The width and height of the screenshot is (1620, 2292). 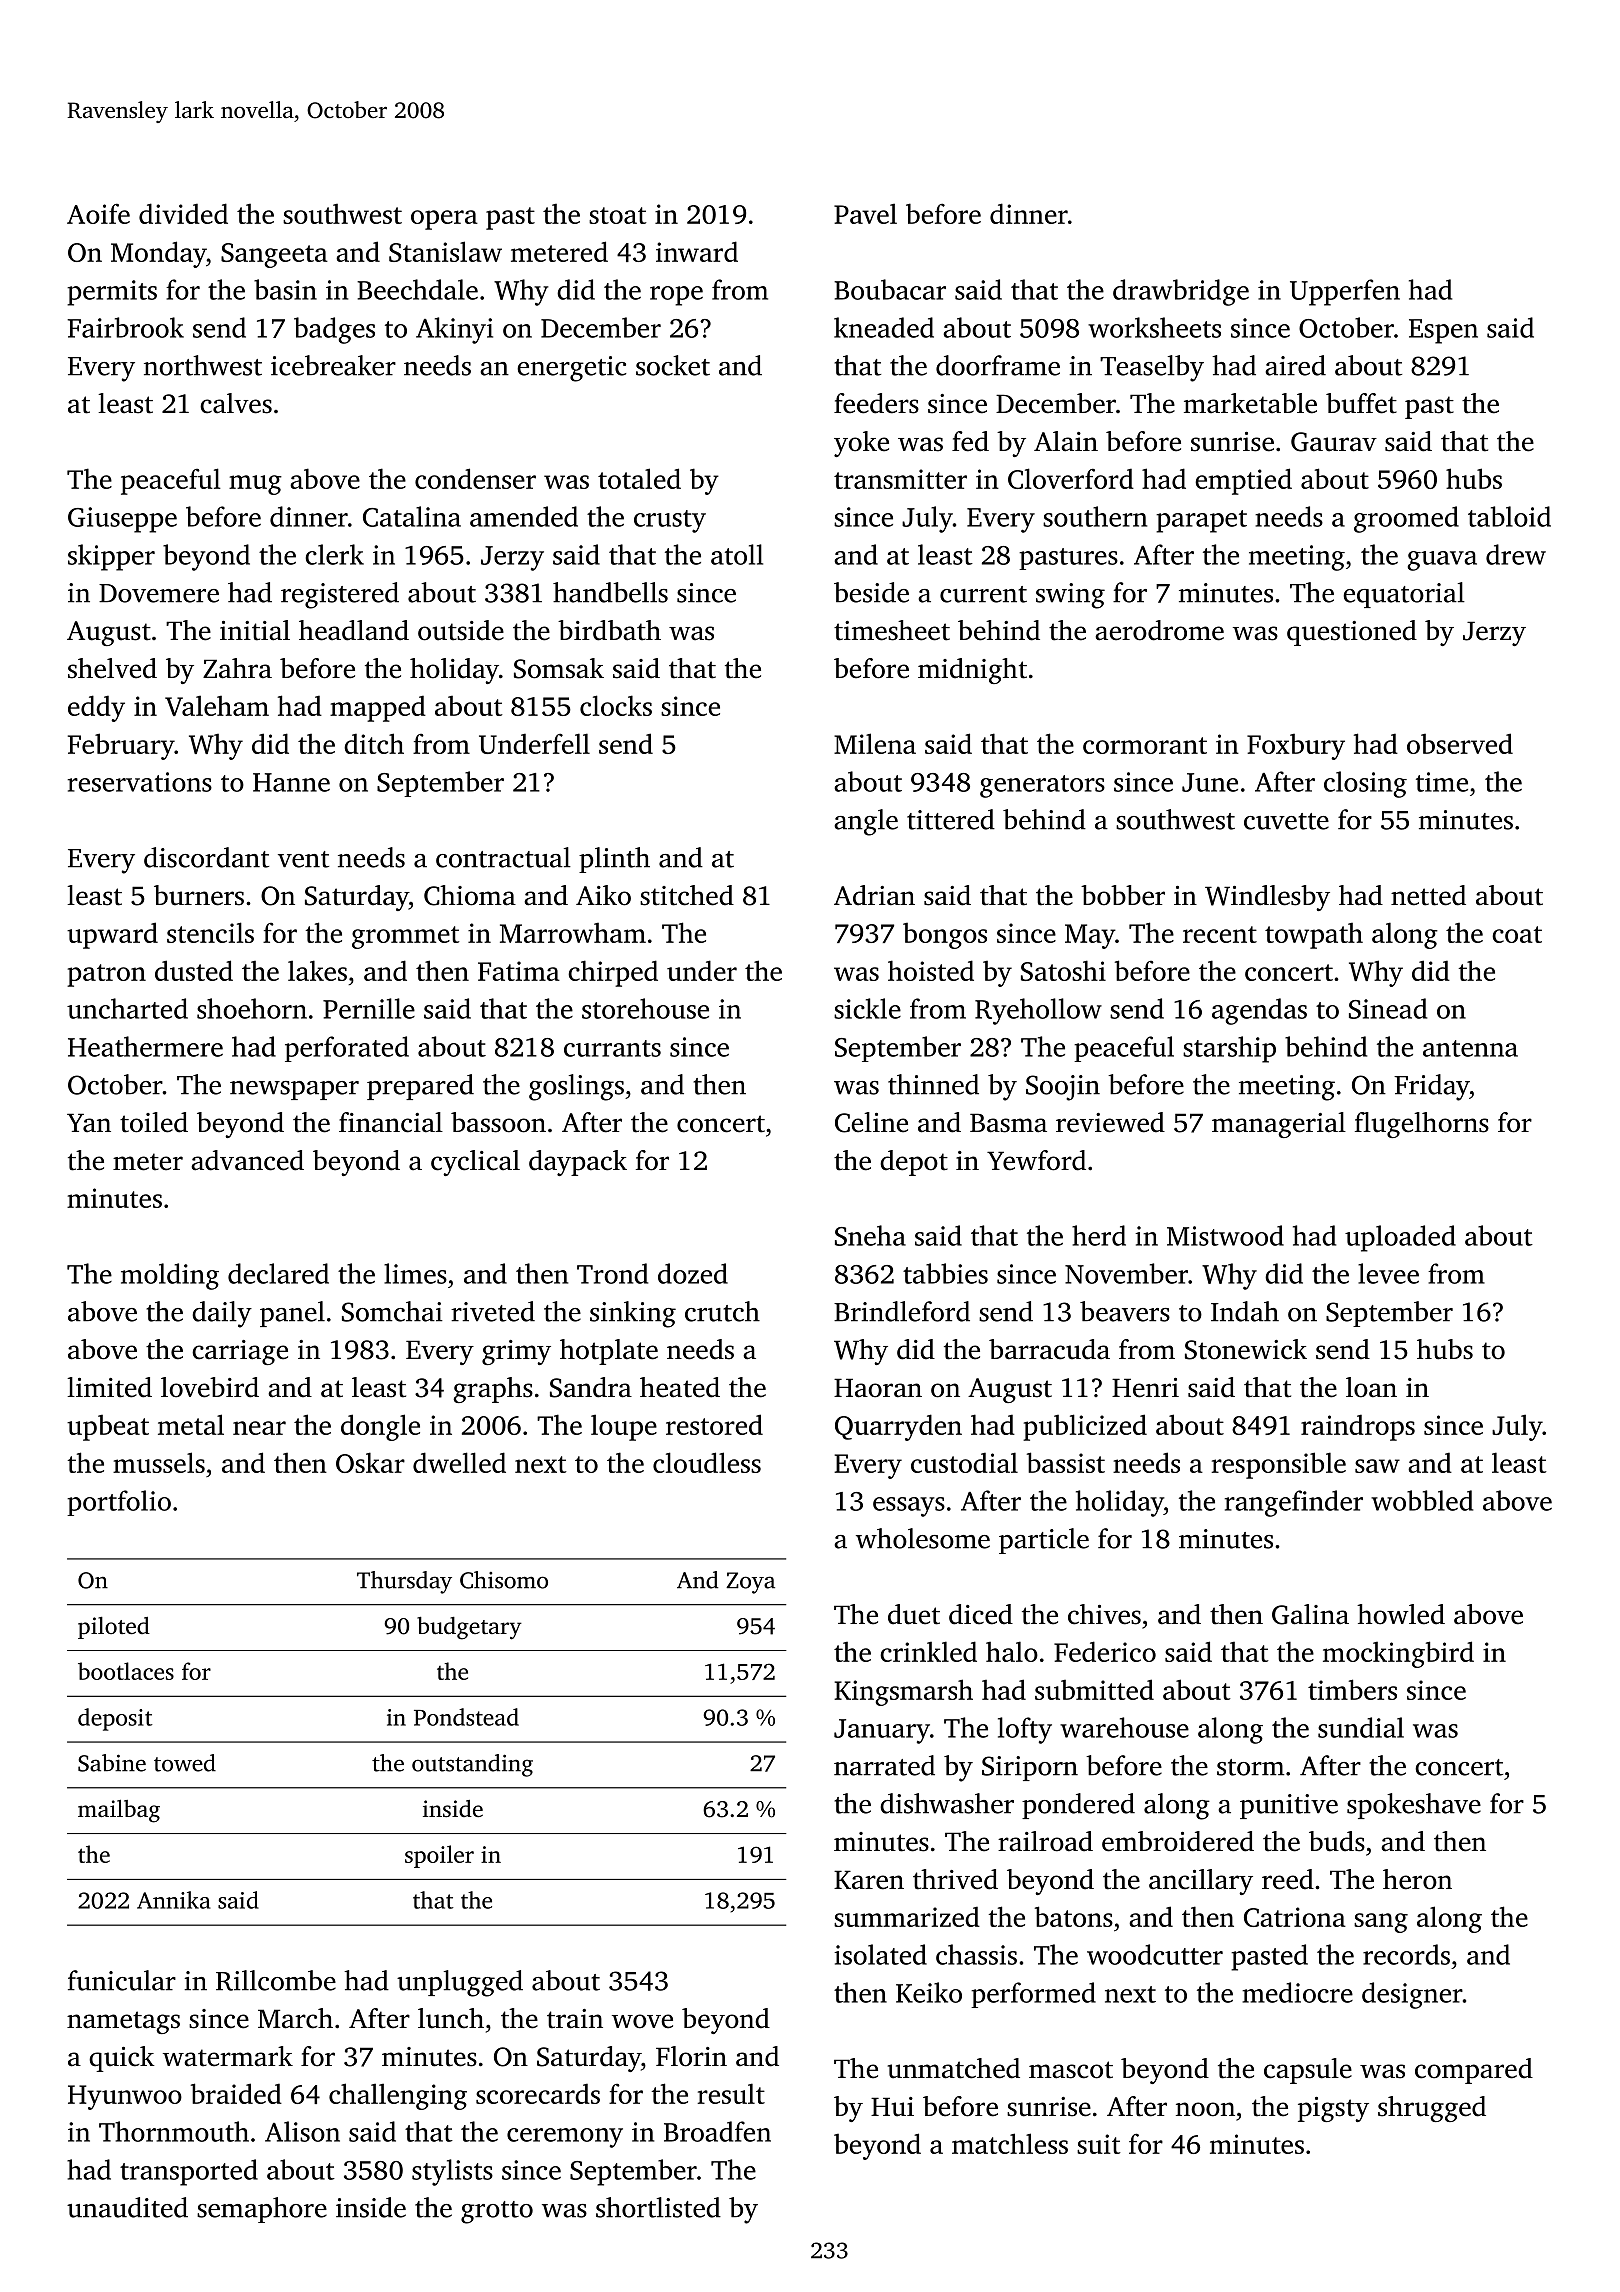 I want to click on mockingbird, so click(x=1398, y=1654).
